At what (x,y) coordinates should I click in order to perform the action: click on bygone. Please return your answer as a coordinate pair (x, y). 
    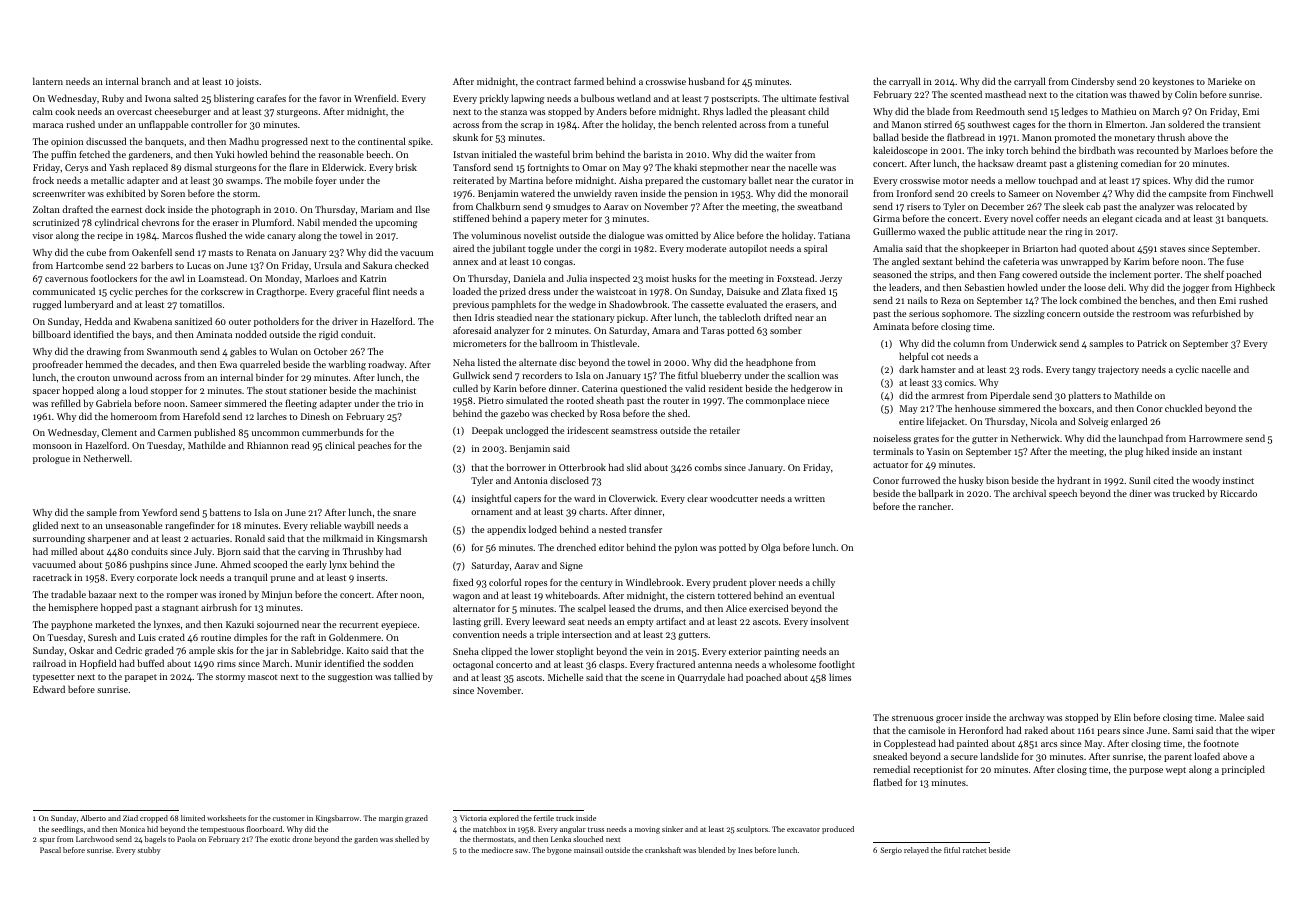
    Looking at the image, I should click on (559, 851).
